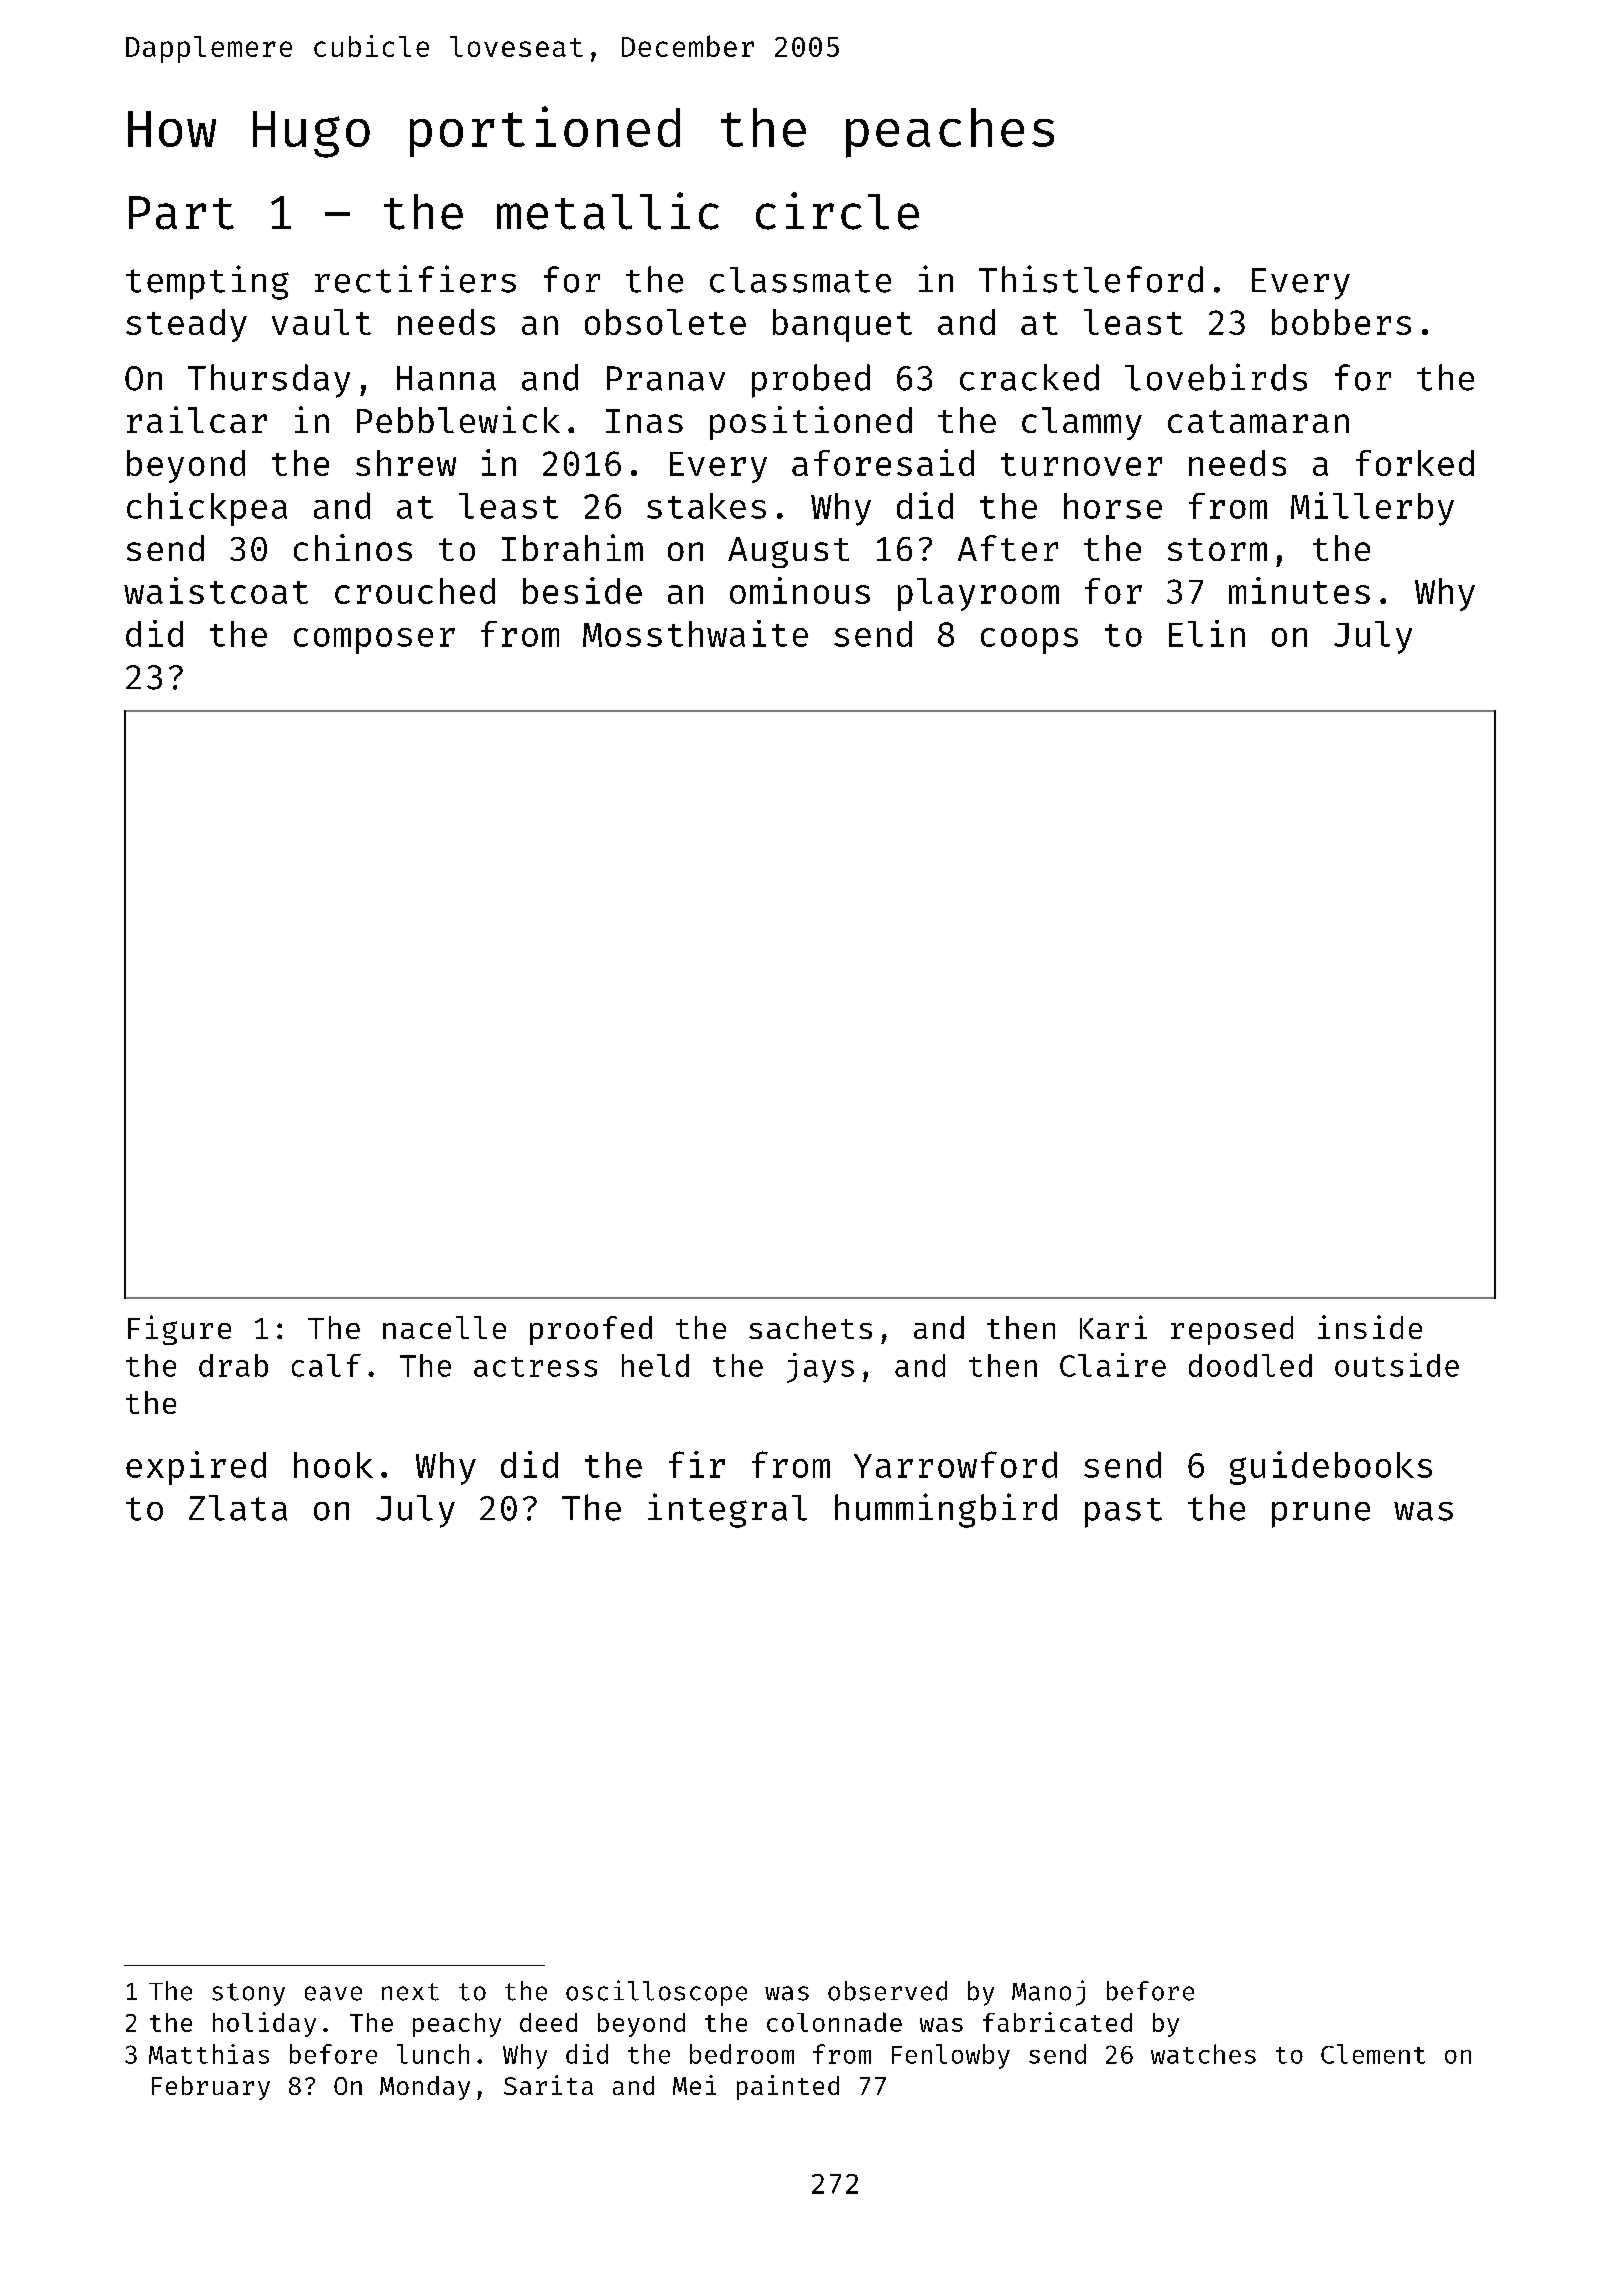  What do you see at coordinates (887, 1991) in the screenshot?
I see `observed` at bounding box center [887, 1991].
